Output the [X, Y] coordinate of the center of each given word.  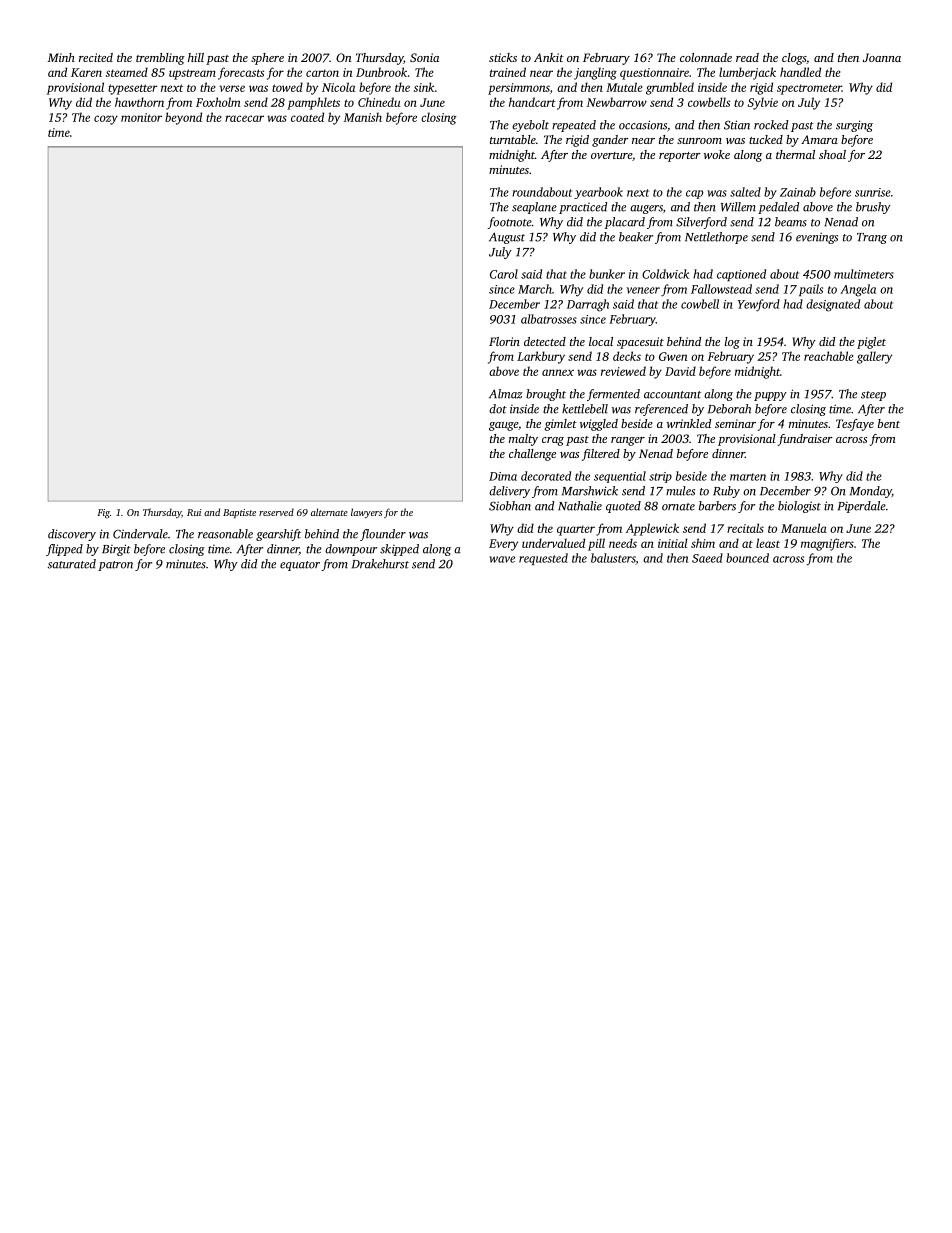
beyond [183, 118]
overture [611, 155]
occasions [643, 125]
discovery [72, 535]
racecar [244, 118]
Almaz [506, 394]
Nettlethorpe [716, 238]
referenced [661, 410]
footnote [509, 223]
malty [523, 440]
